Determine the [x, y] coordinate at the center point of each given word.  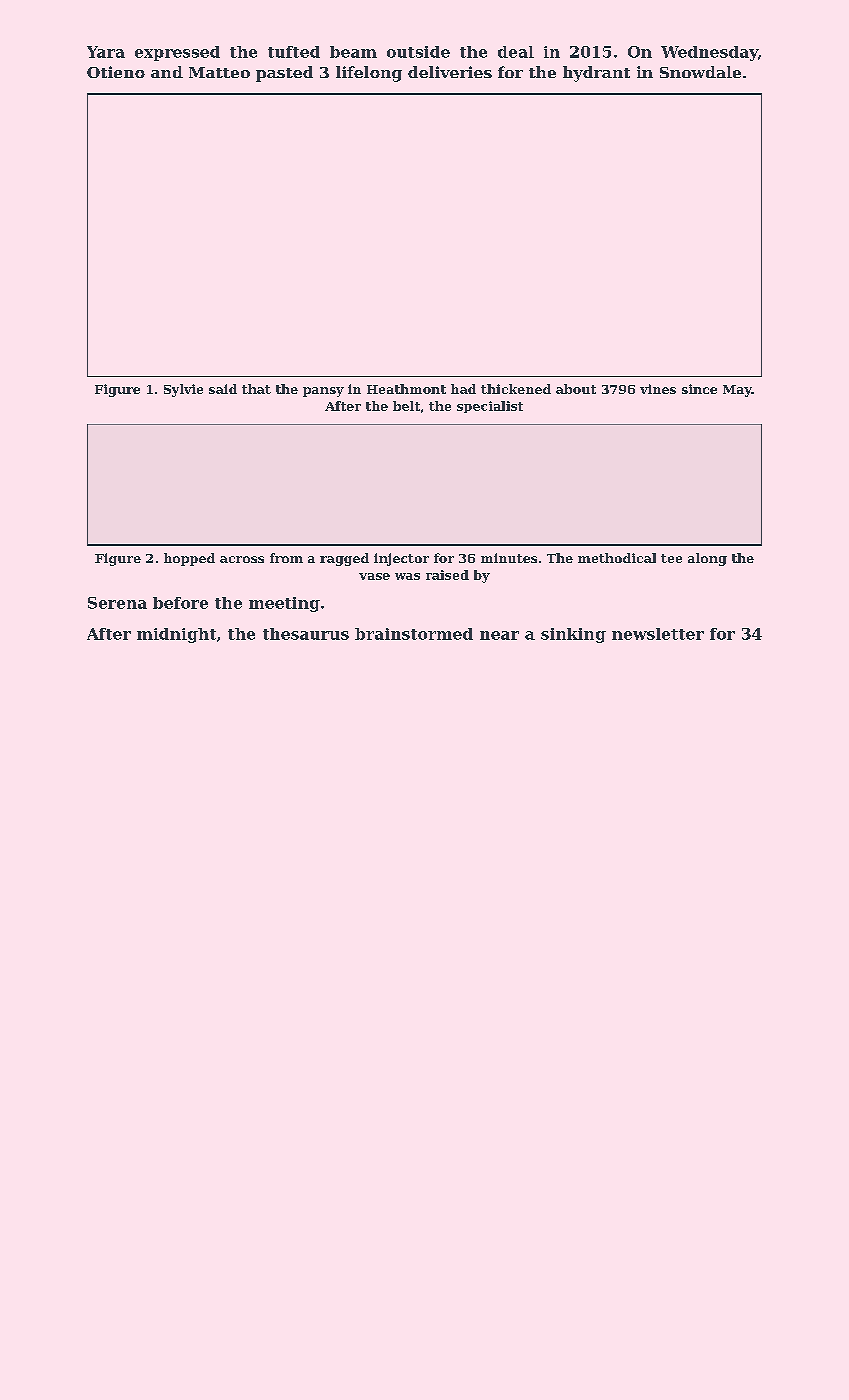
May [737, 391]
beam [353, 52]
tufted [294, 52]
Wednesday [709, 53]
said [223, 389]
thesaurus [306, 634]
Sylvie [183, 390]
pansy [323, 392]
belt [406, 406]
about [576, 389]
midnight [176, 635]
